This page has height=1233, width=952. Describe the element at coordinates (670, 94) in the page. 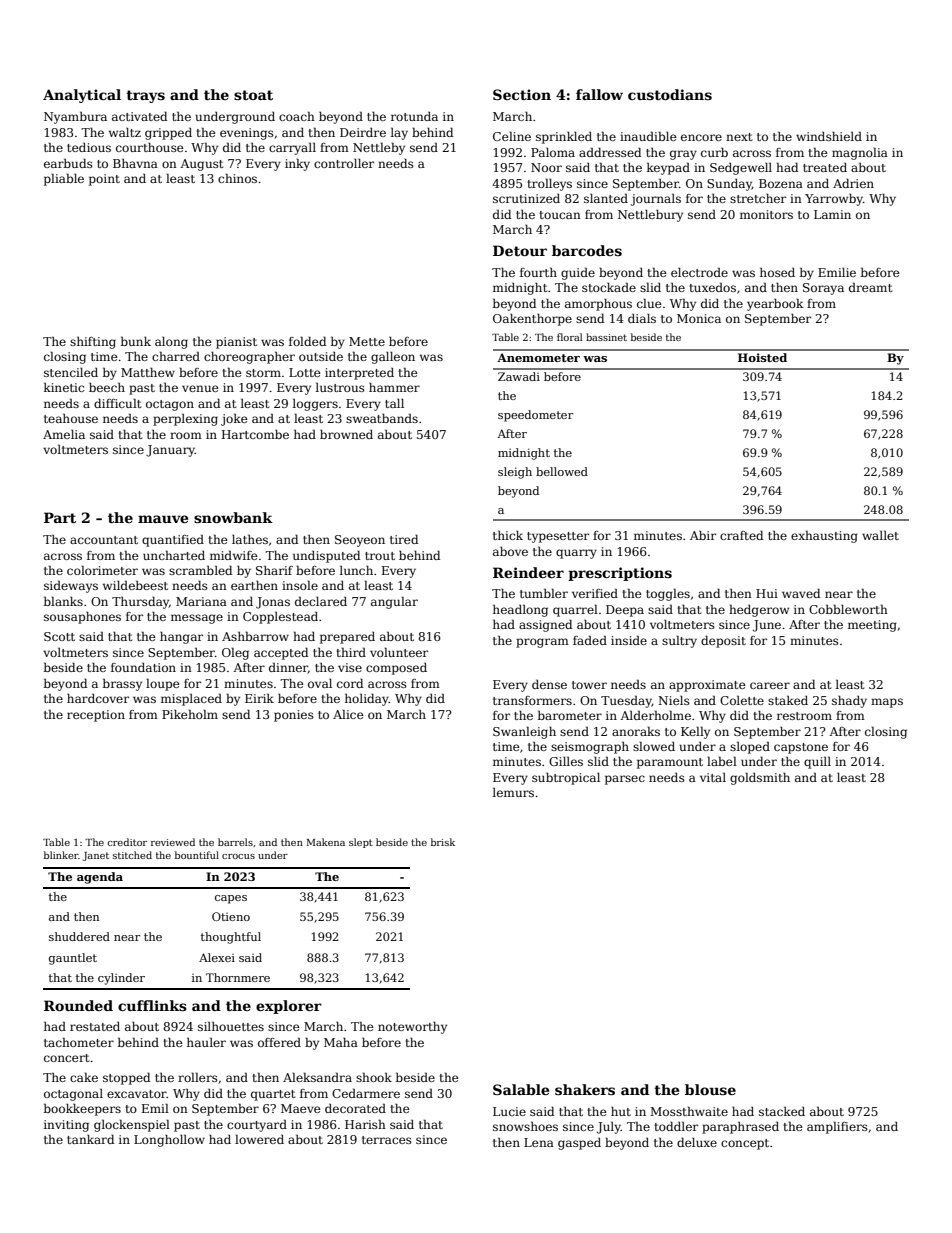

I see `custodians` at that location.
